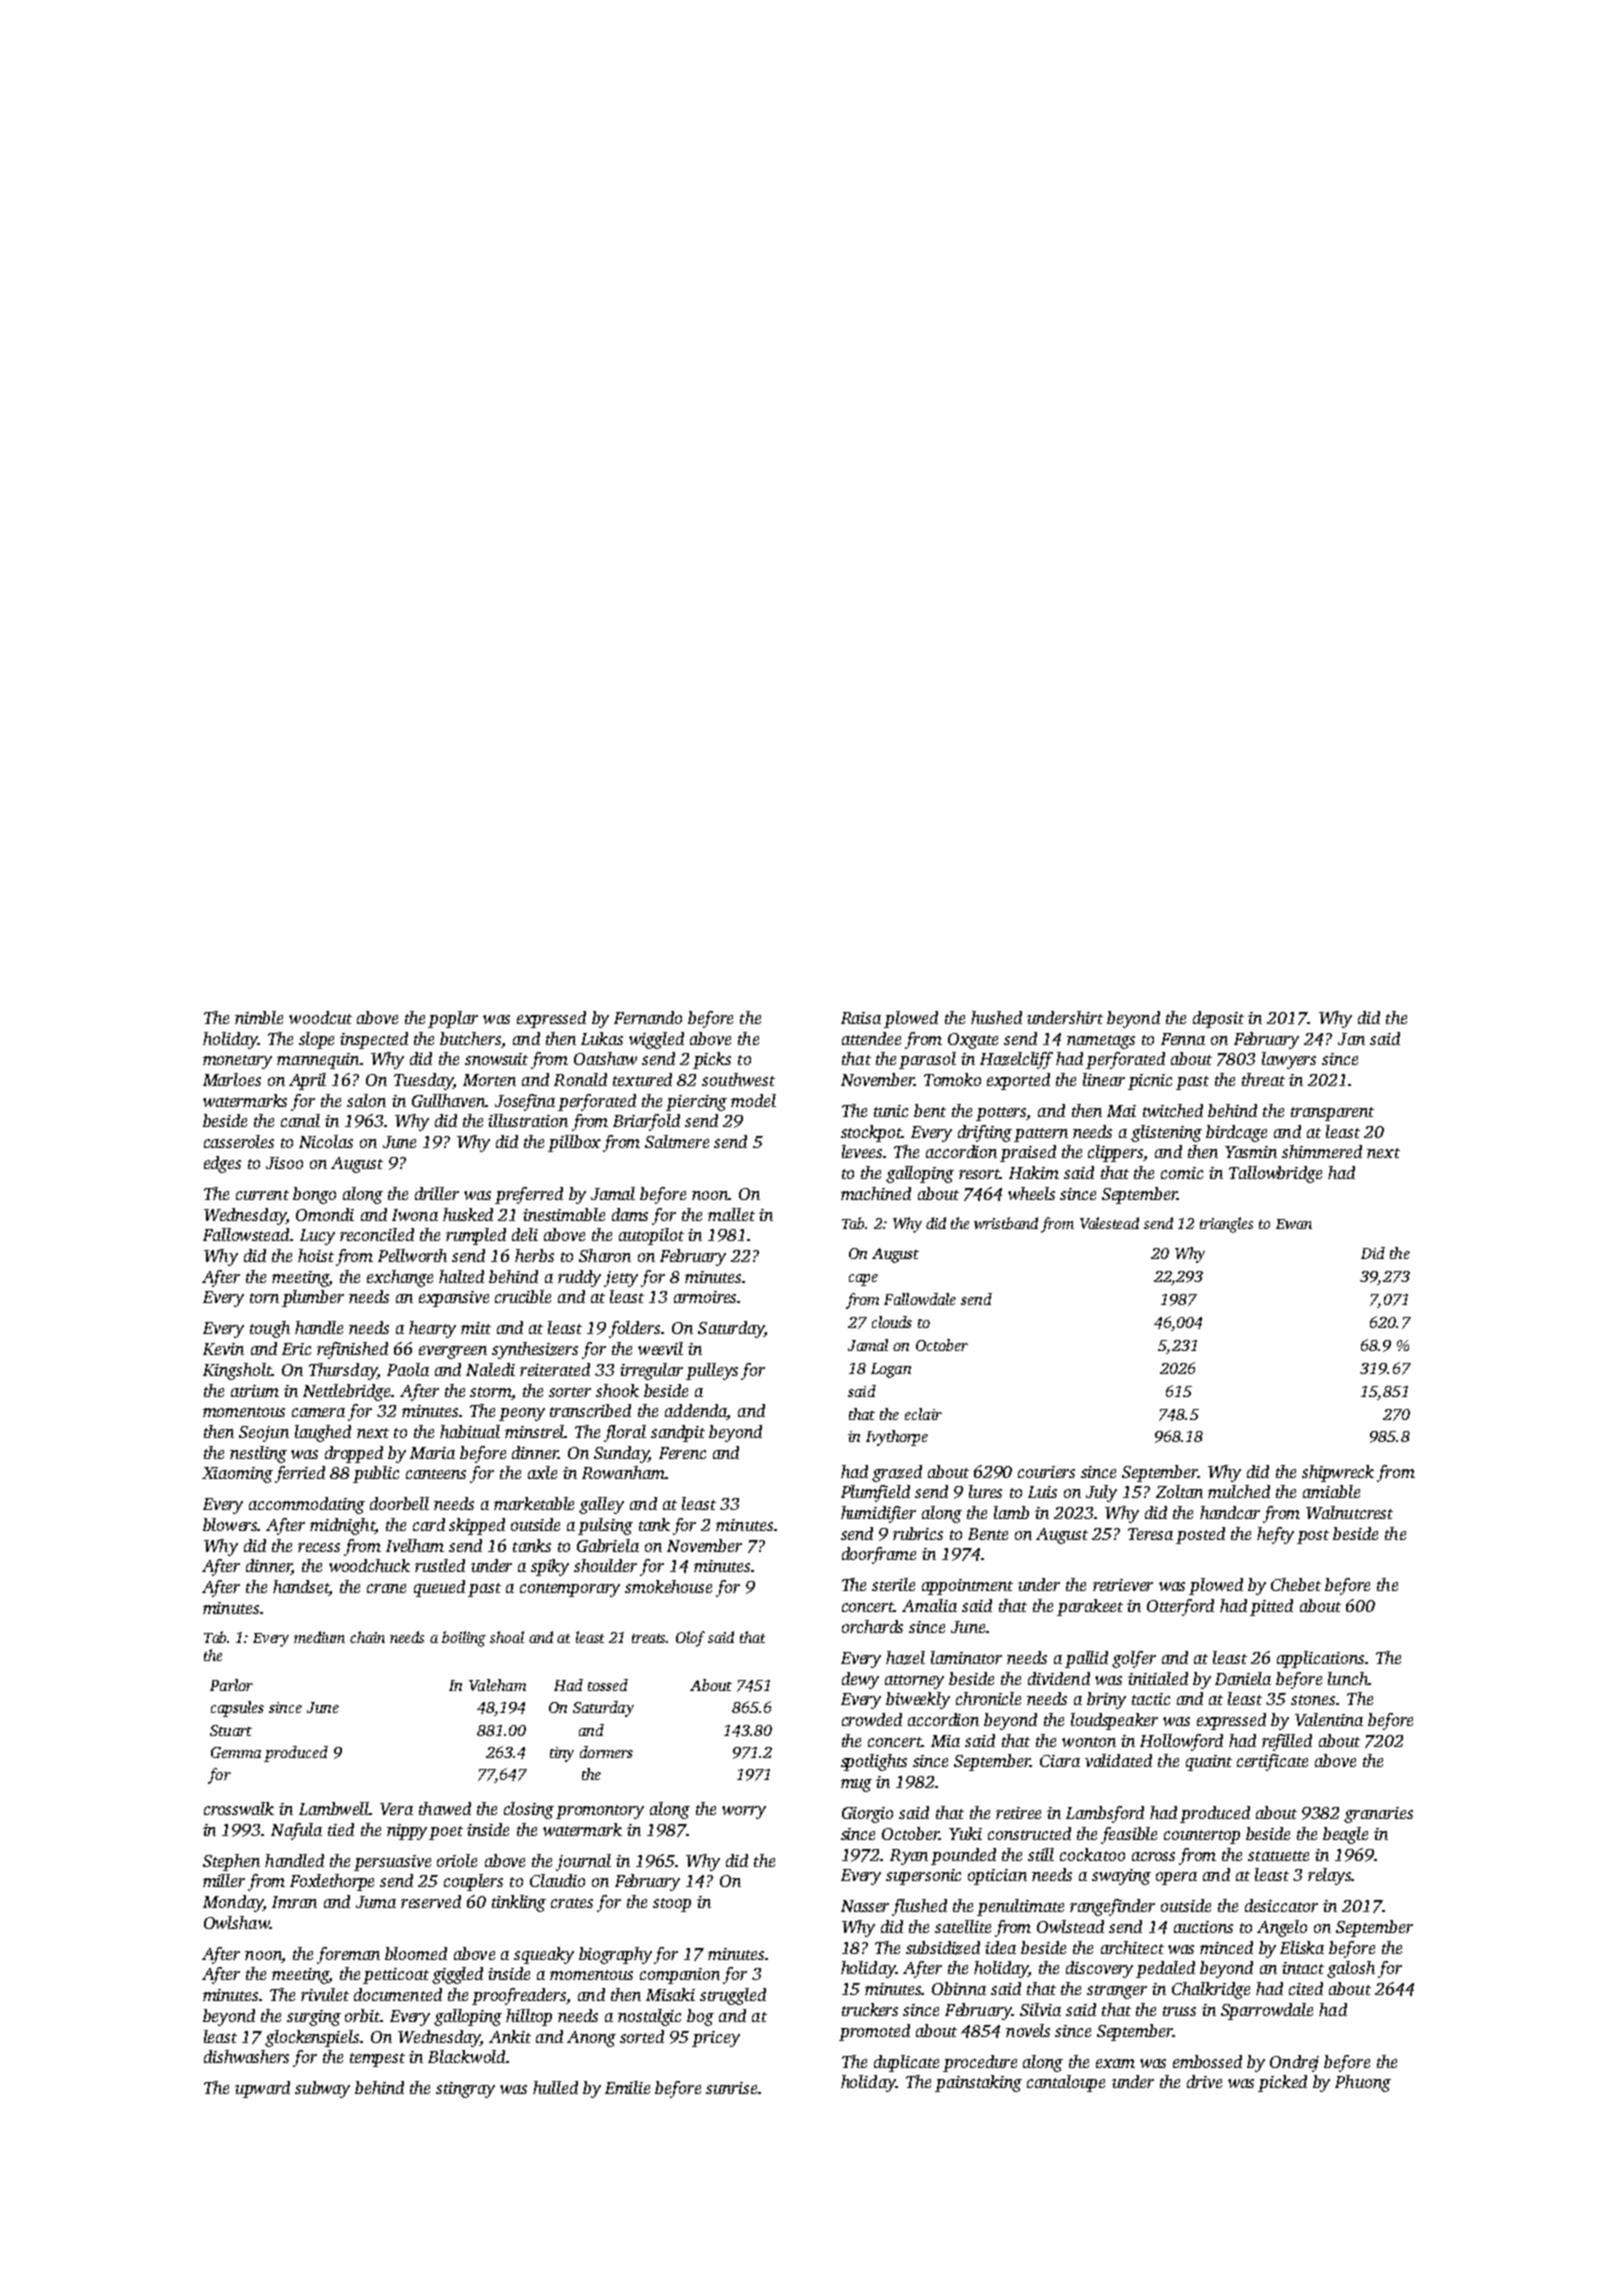  I want to click on Kevin, so click(223, 1349).
